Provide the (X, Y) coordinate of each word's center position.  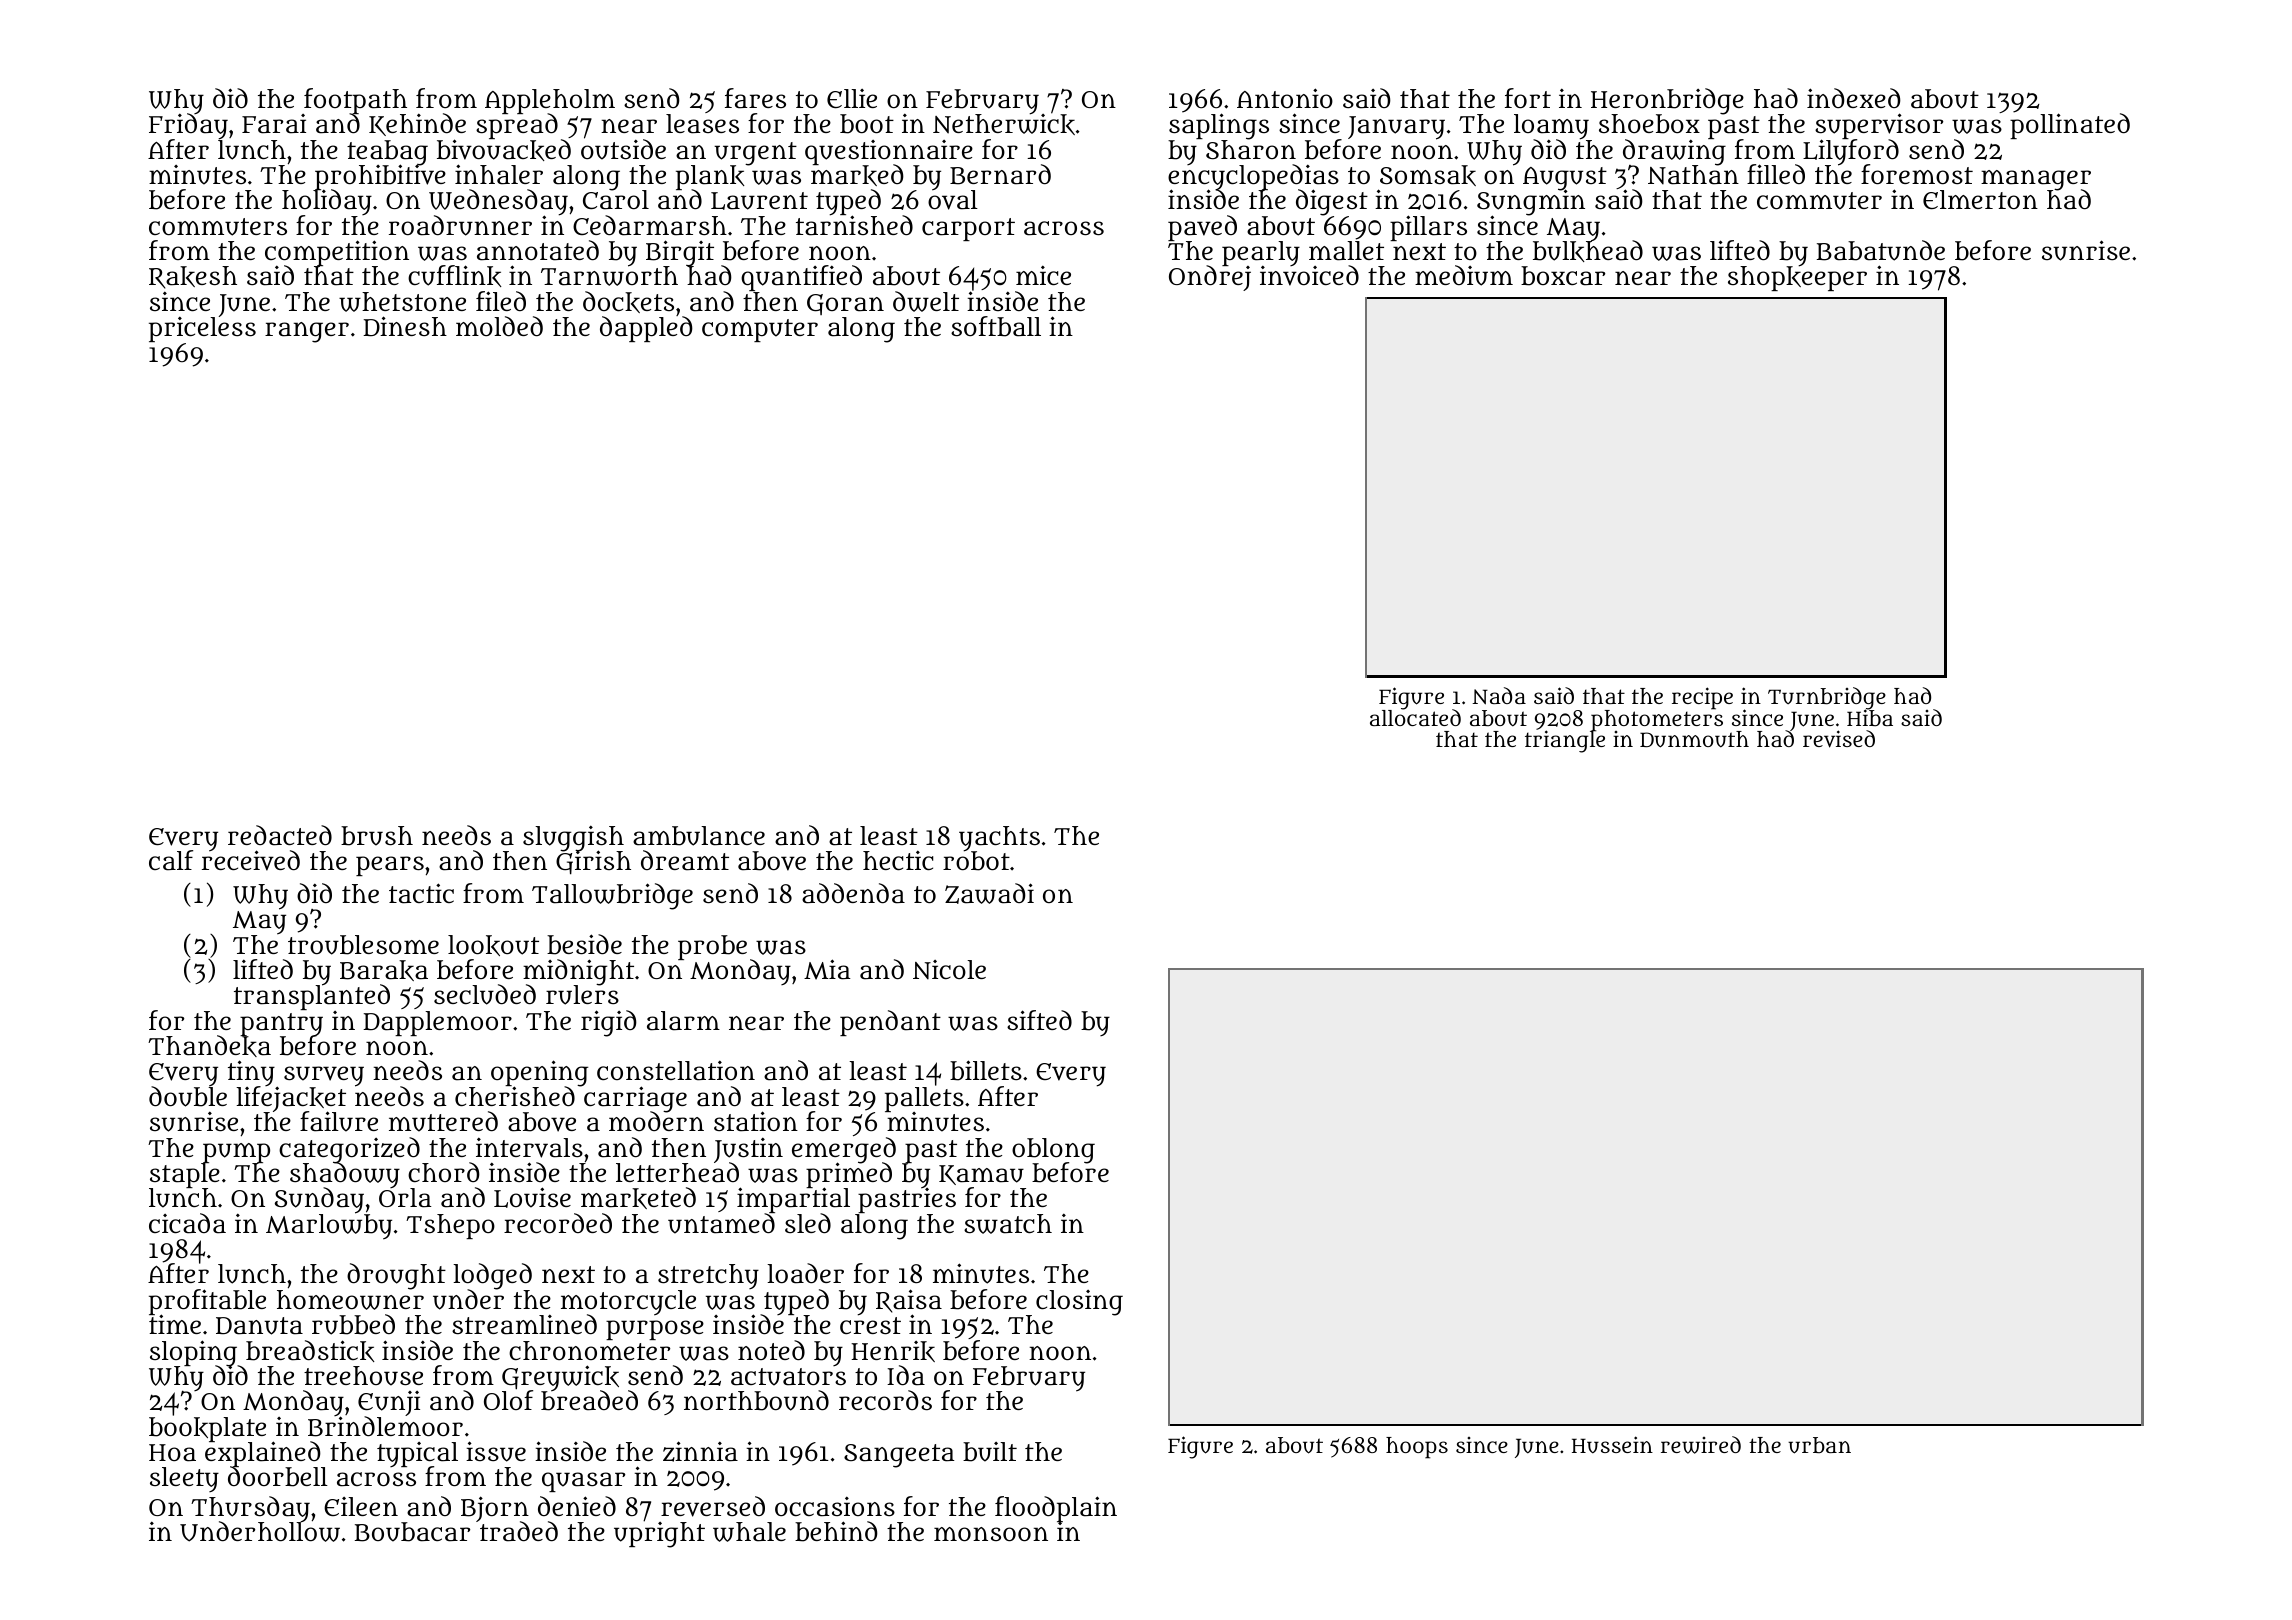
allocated (1415, 718)
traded (519, 1532)
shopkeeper (1797, 279)
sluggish (573, 838)
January (1396, 128)
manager (2036, 180)
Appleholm (550, 101)
